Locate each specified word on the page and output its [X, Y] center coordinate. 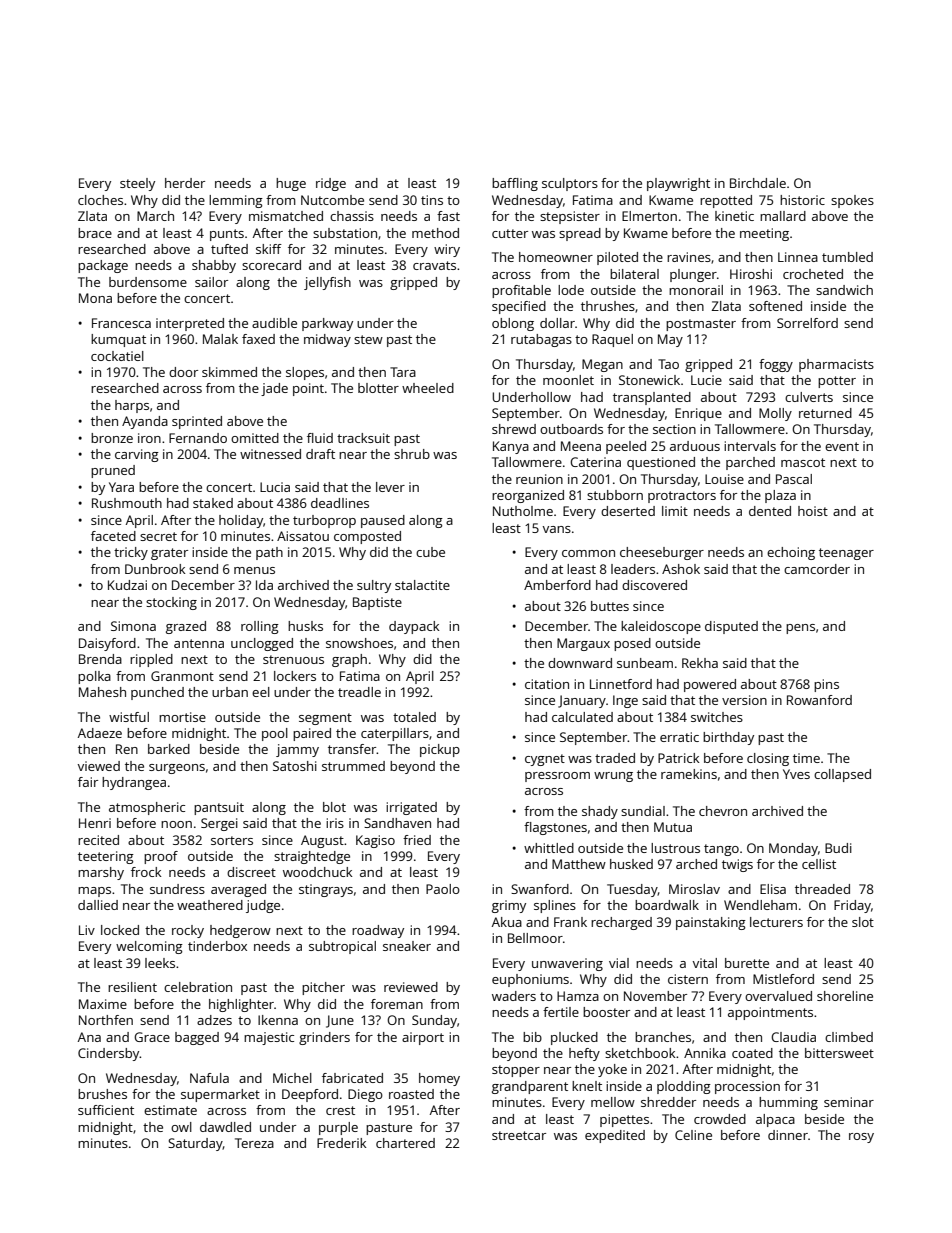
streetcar [519, 1135]
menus [254, 570]
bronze [112, 438]
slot [863, 922]
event [842, 446]
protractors [682, 497]
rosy [861, 1138]
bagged [197, 1038]
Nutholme [523, 511]
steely [137, 184]
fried [417, 840]
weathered [210, 905]
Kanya [511, 447]
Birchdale [758, 183]
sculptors [570, 184]
